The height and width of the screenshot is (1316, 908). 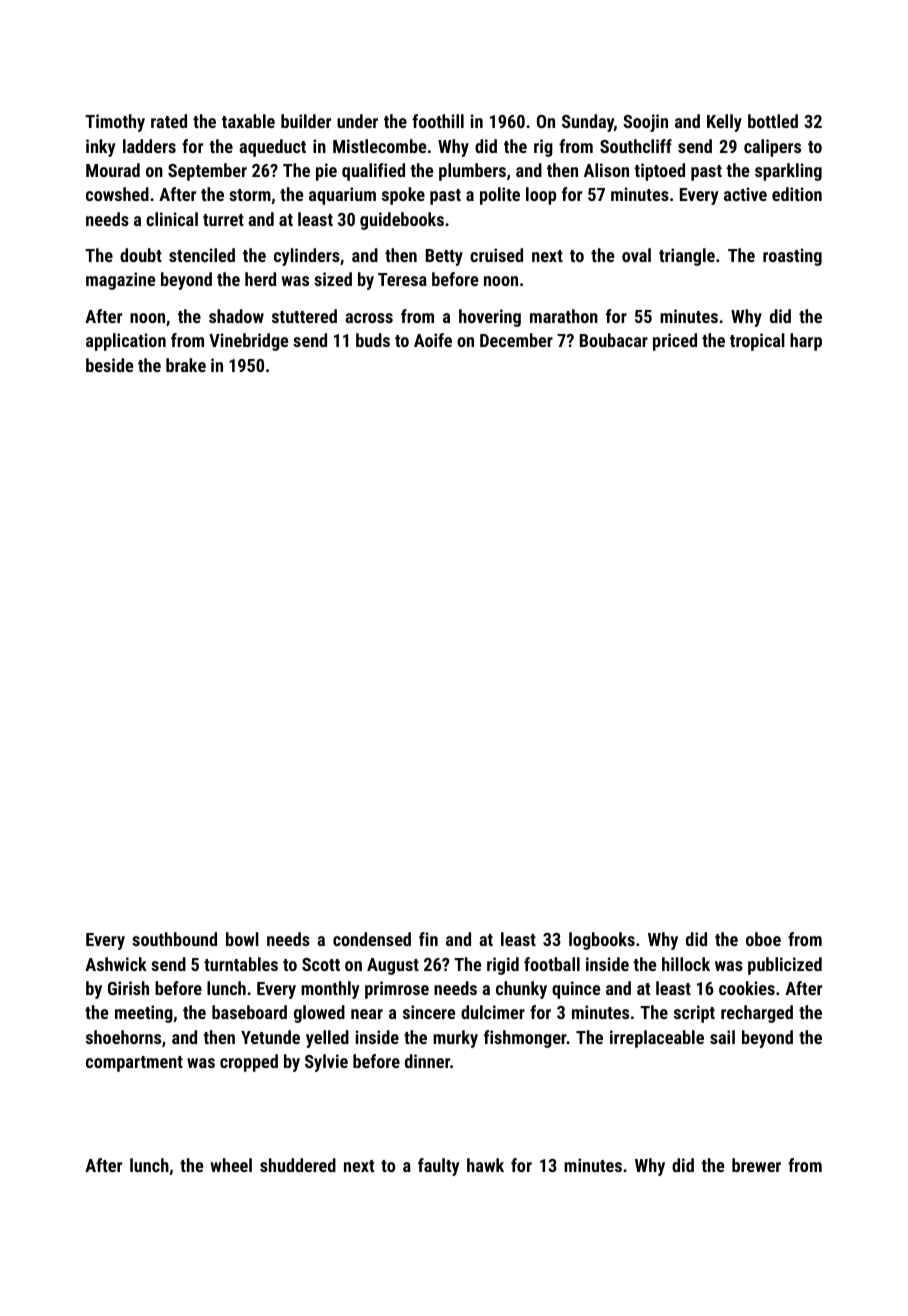 What do you see at coordinates (659, 172) in the screenshot?
I see `tiptoed` at bounding box center [659, 172].
